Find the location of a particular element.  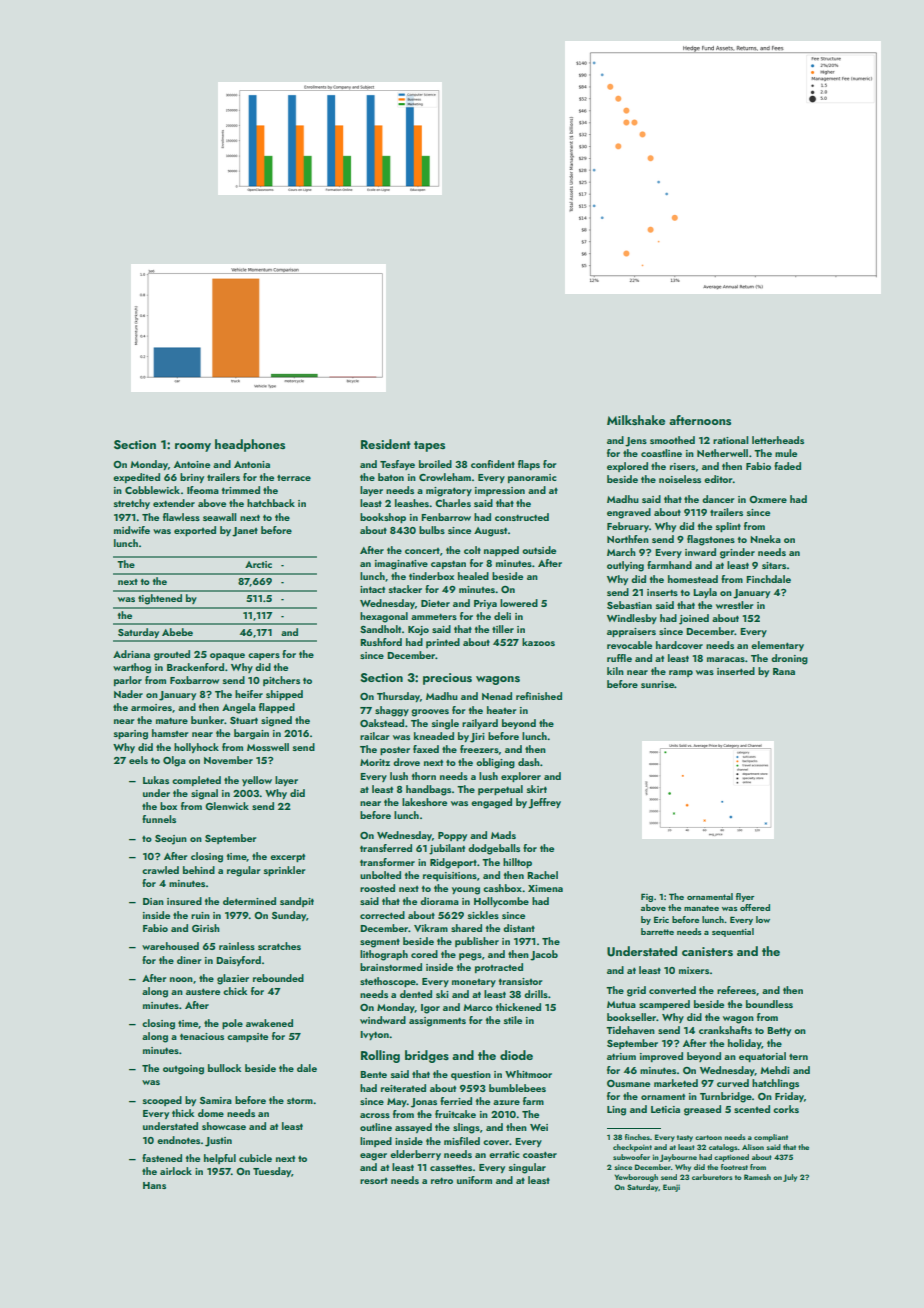

expedited is located at coordinates (136, 478).
